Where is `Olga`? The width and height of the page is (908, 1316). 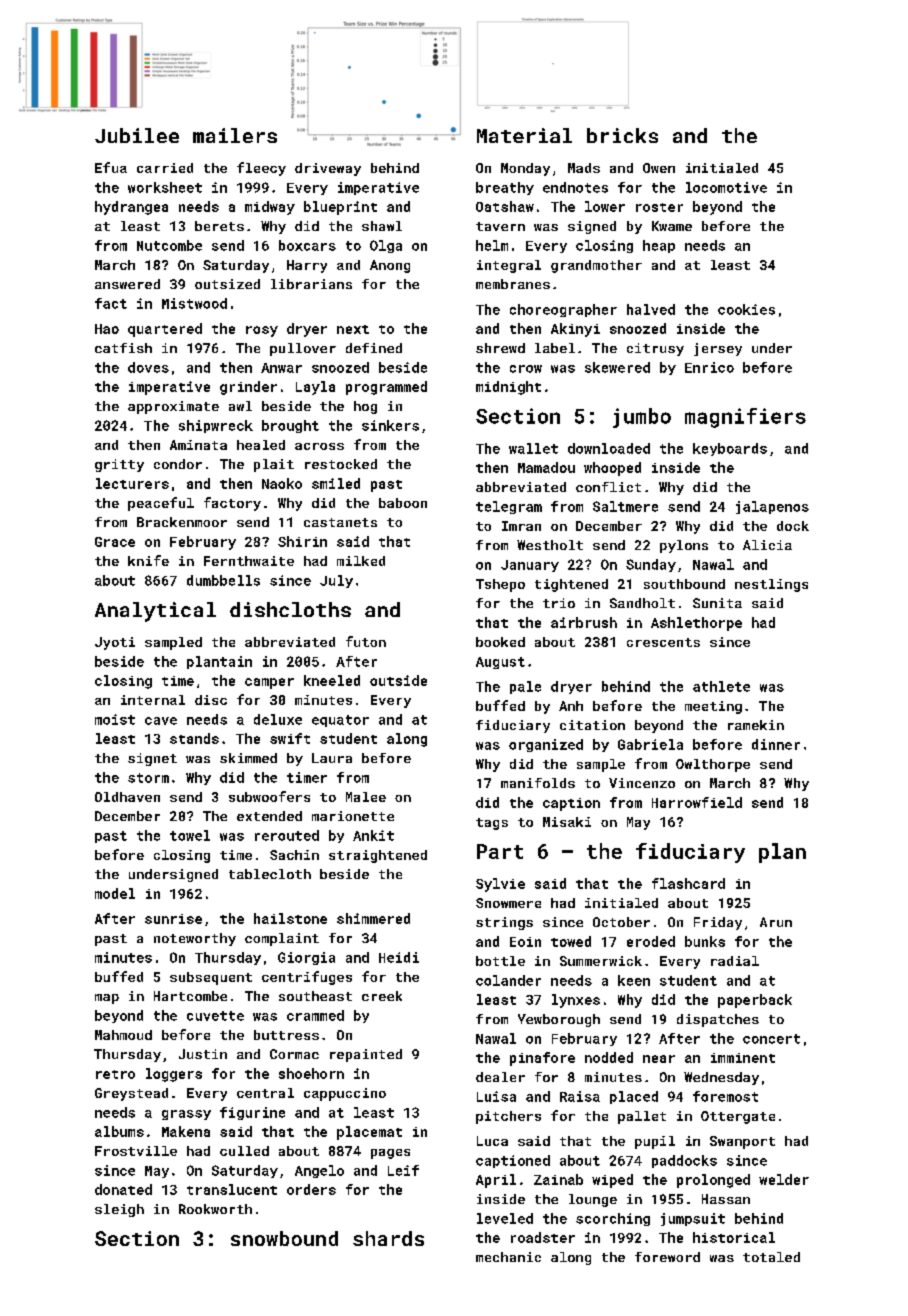 Olga is located at coordinates (386, 246).
